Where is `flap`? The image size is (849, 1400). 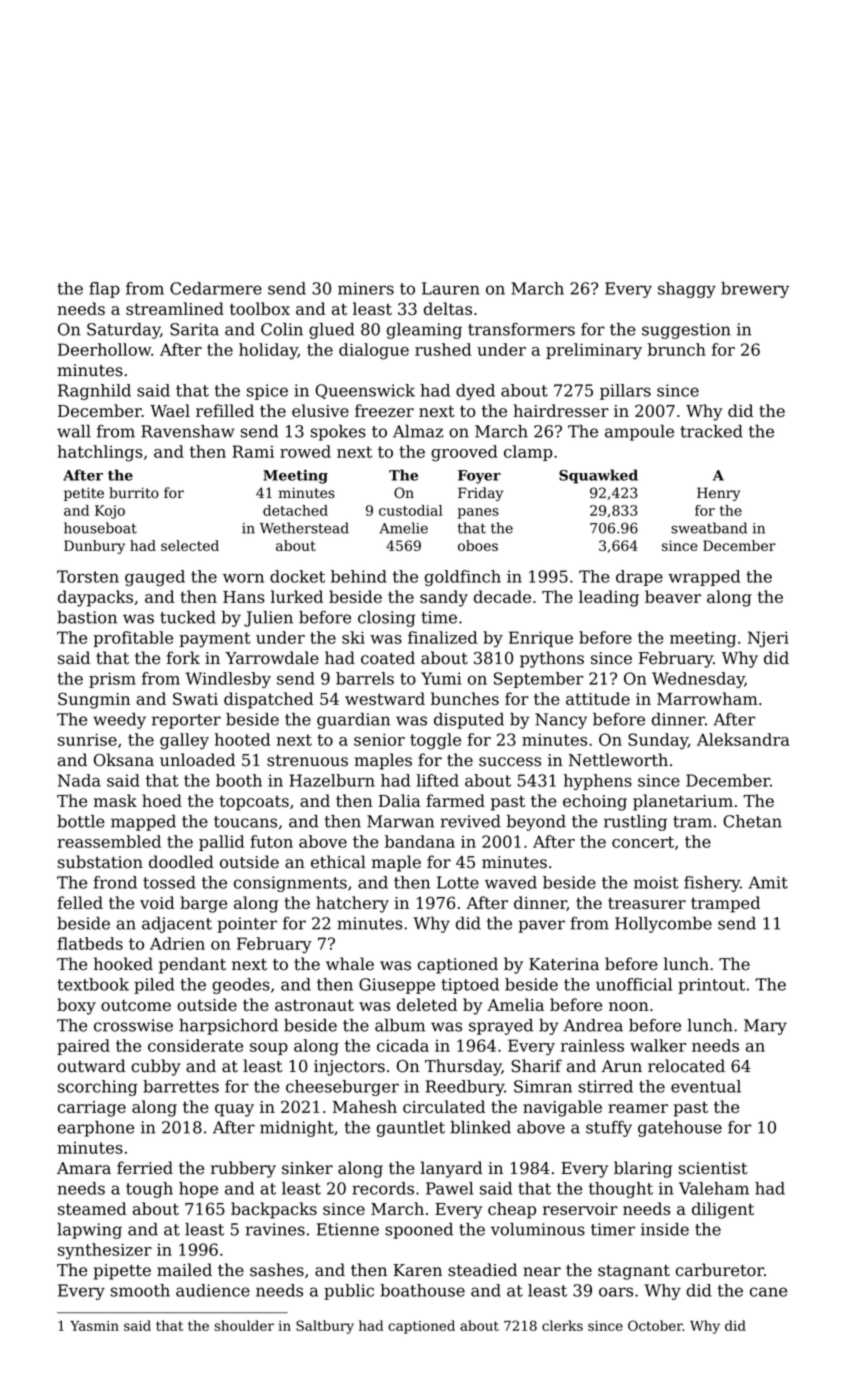 flap is located at coordinates (104, 290).
